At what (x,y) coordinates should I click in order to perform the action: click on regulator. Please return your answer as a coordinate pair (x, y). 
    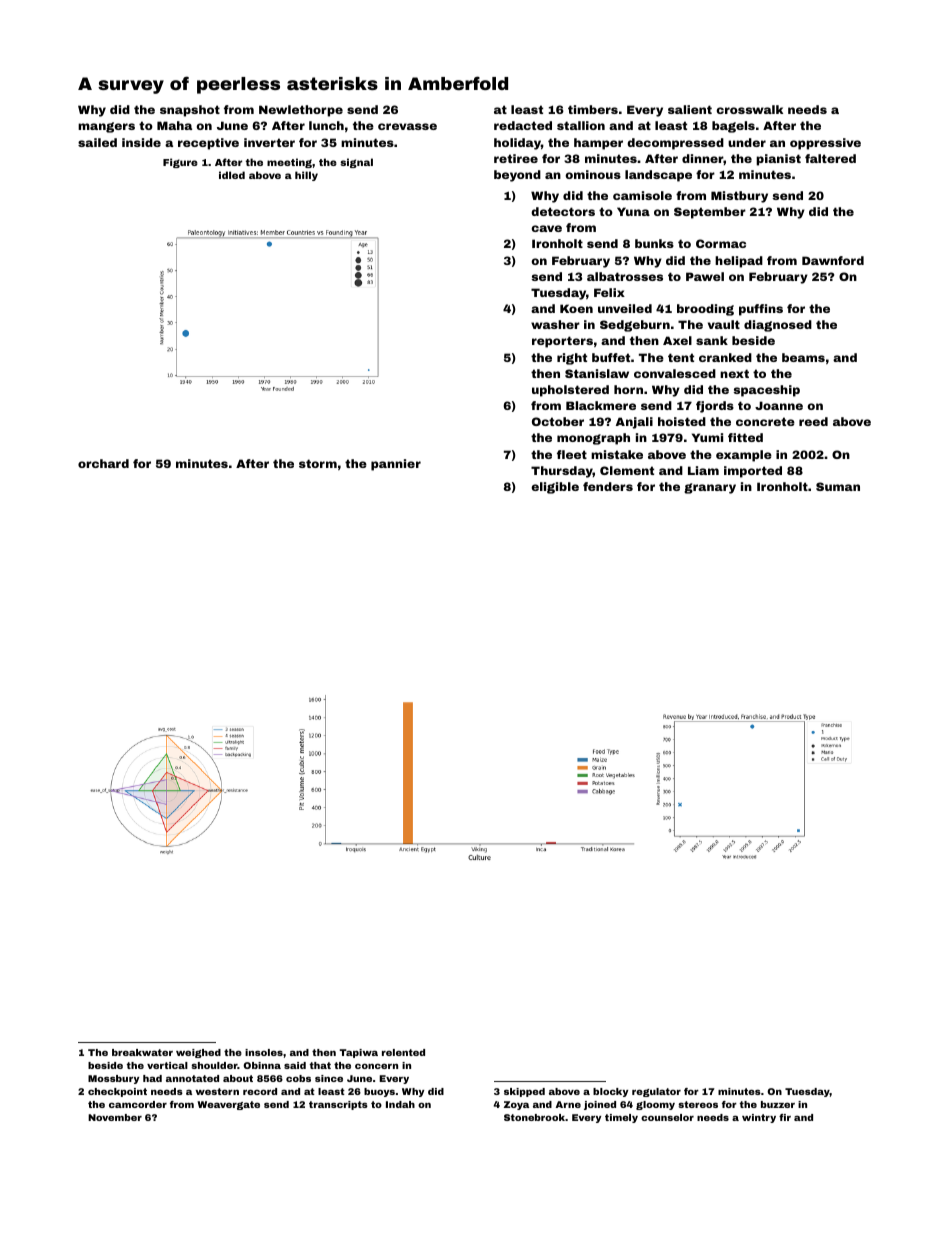
    Looking at the image, I should click on (656, 1092).
